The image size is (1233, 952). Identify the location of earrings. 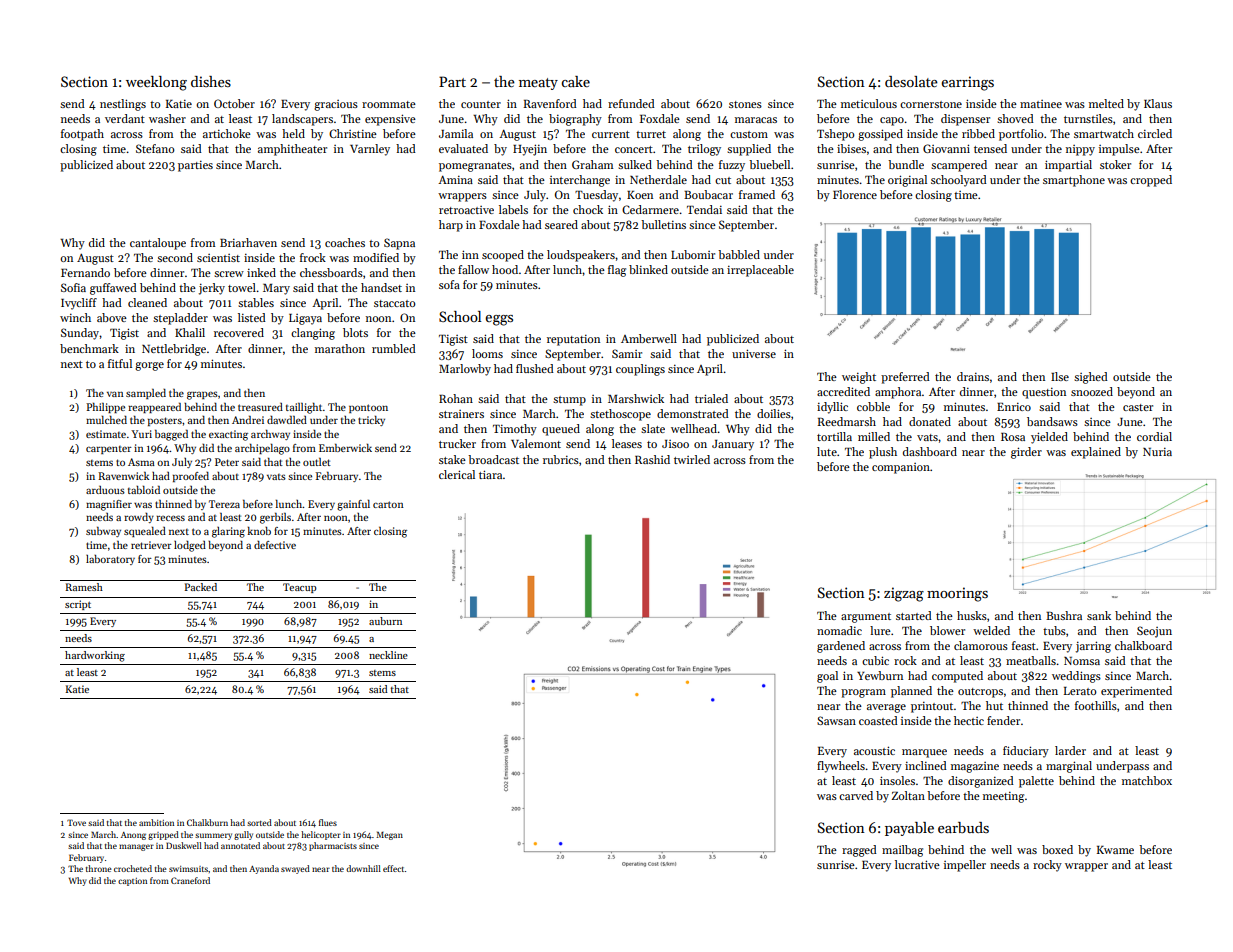
(967, 83).
